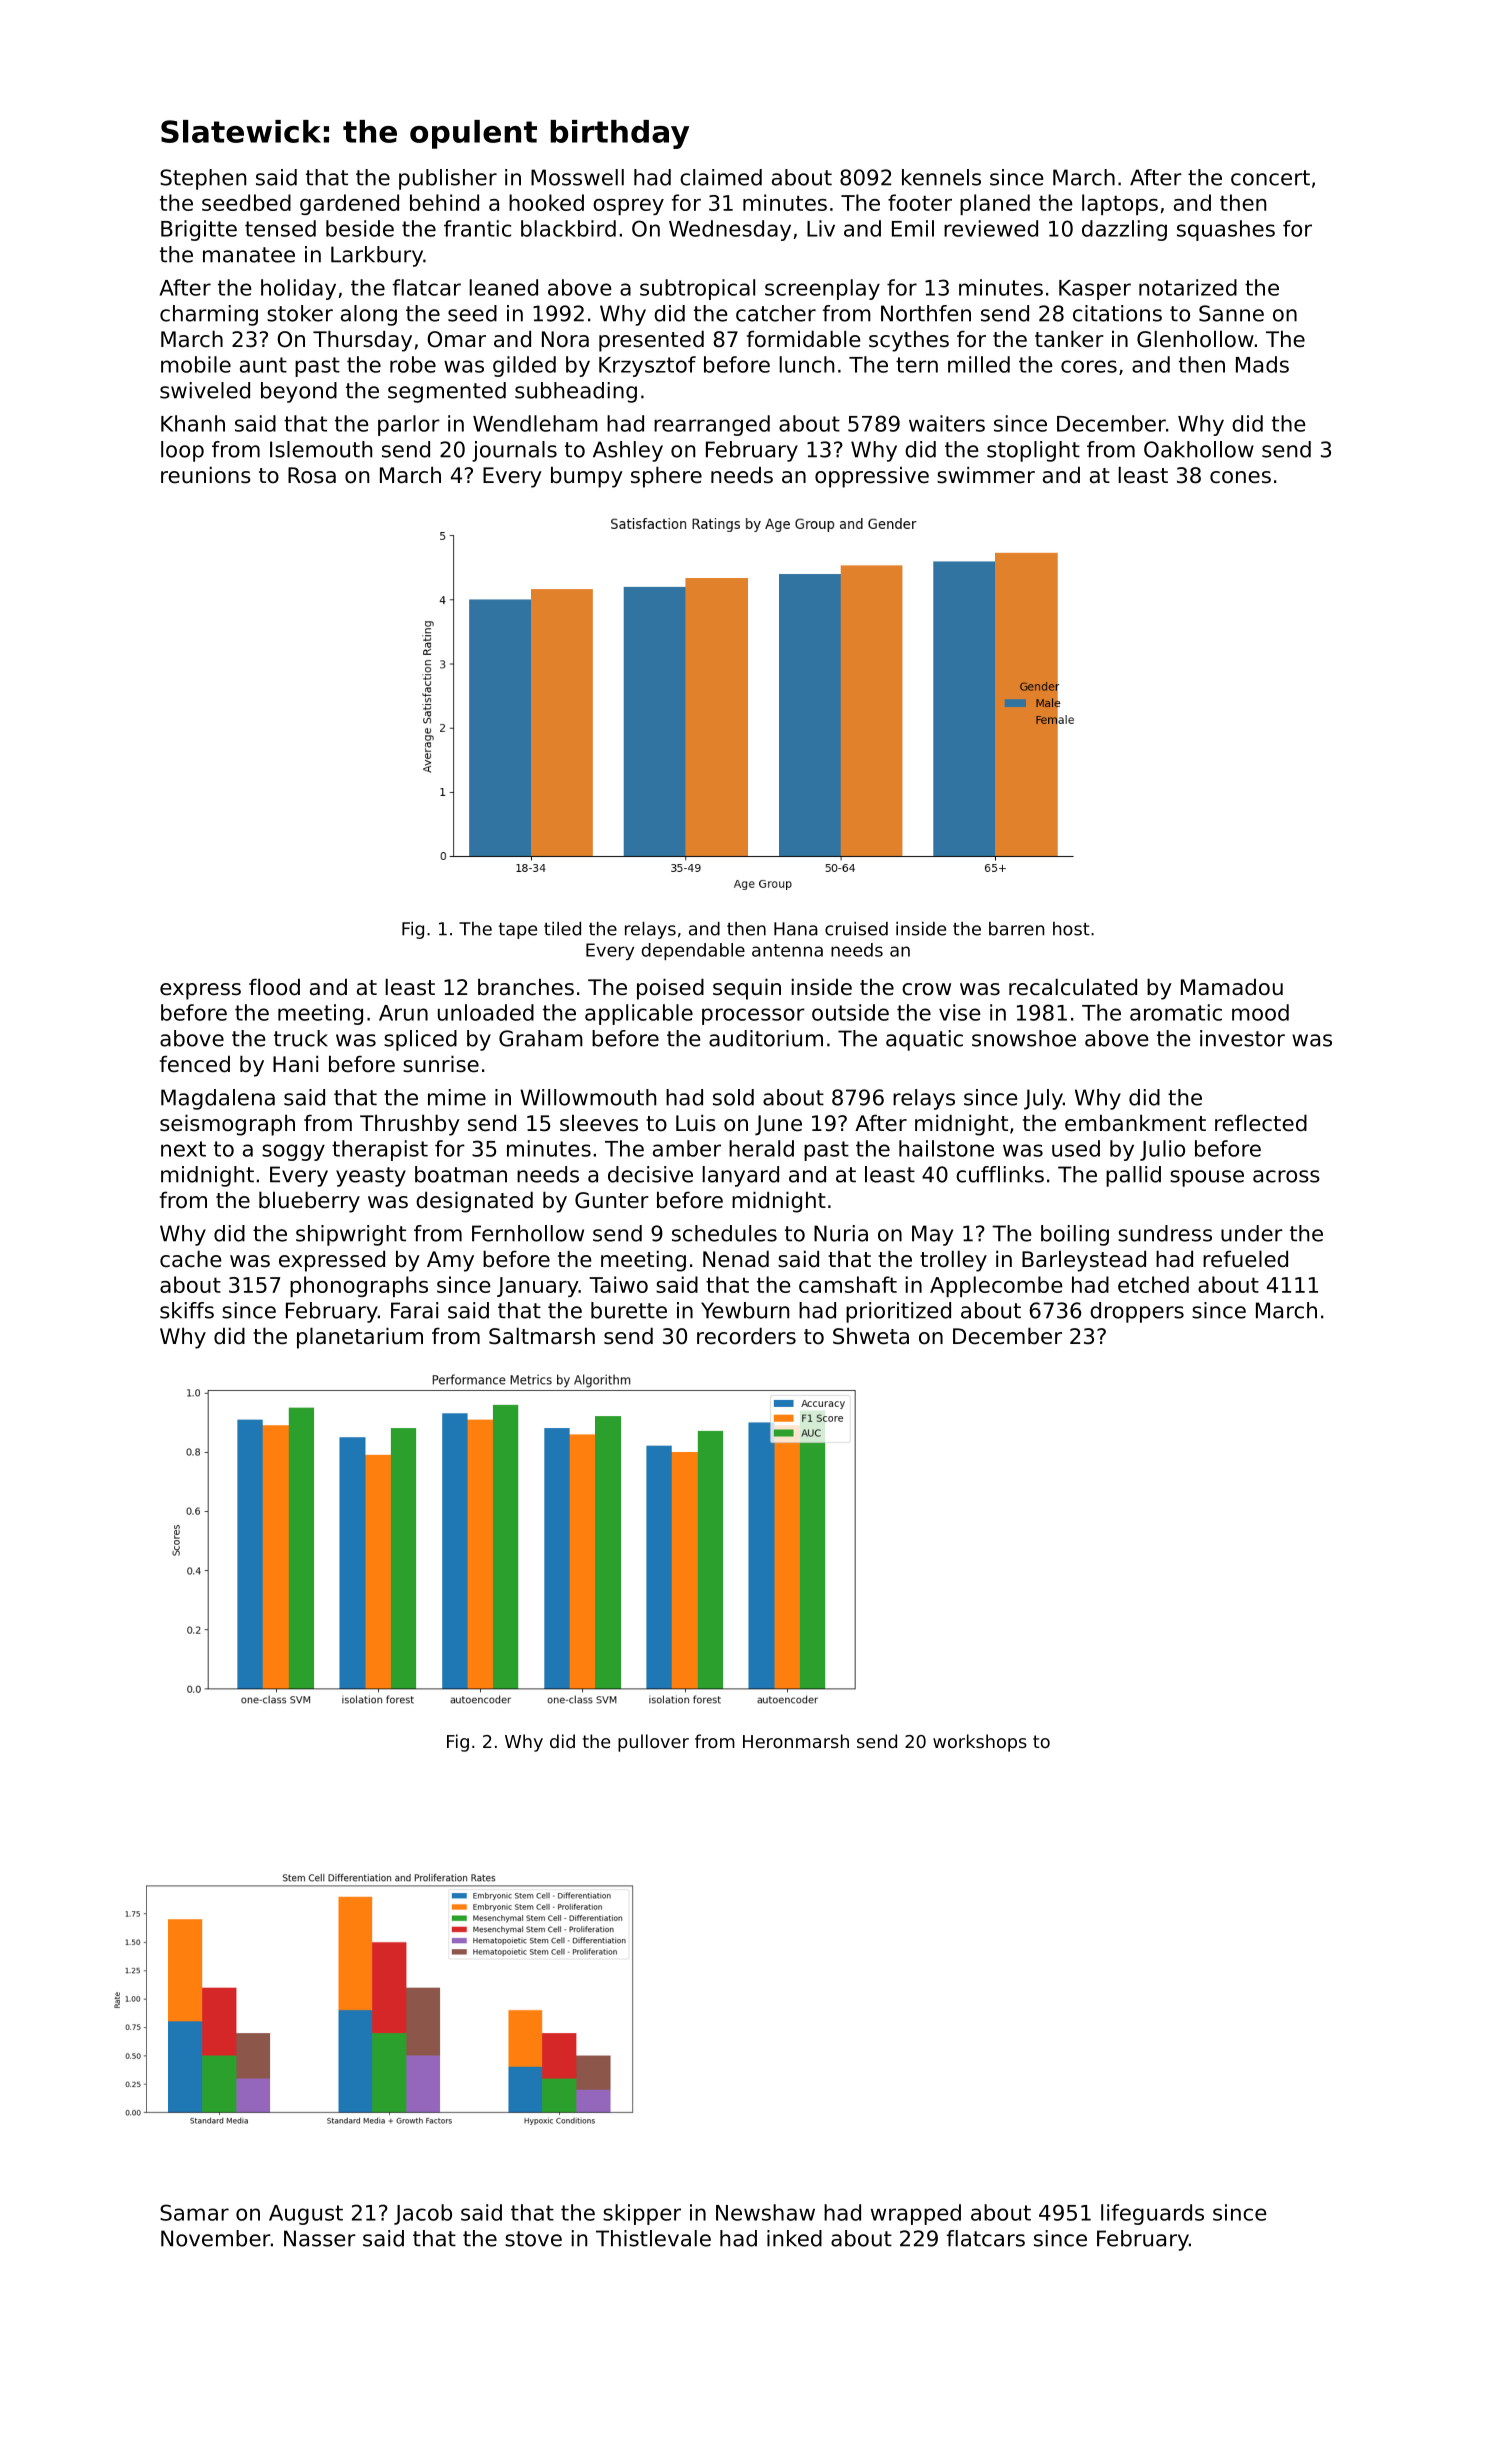  I want to click on Mamadou, so click(1232, 987).
